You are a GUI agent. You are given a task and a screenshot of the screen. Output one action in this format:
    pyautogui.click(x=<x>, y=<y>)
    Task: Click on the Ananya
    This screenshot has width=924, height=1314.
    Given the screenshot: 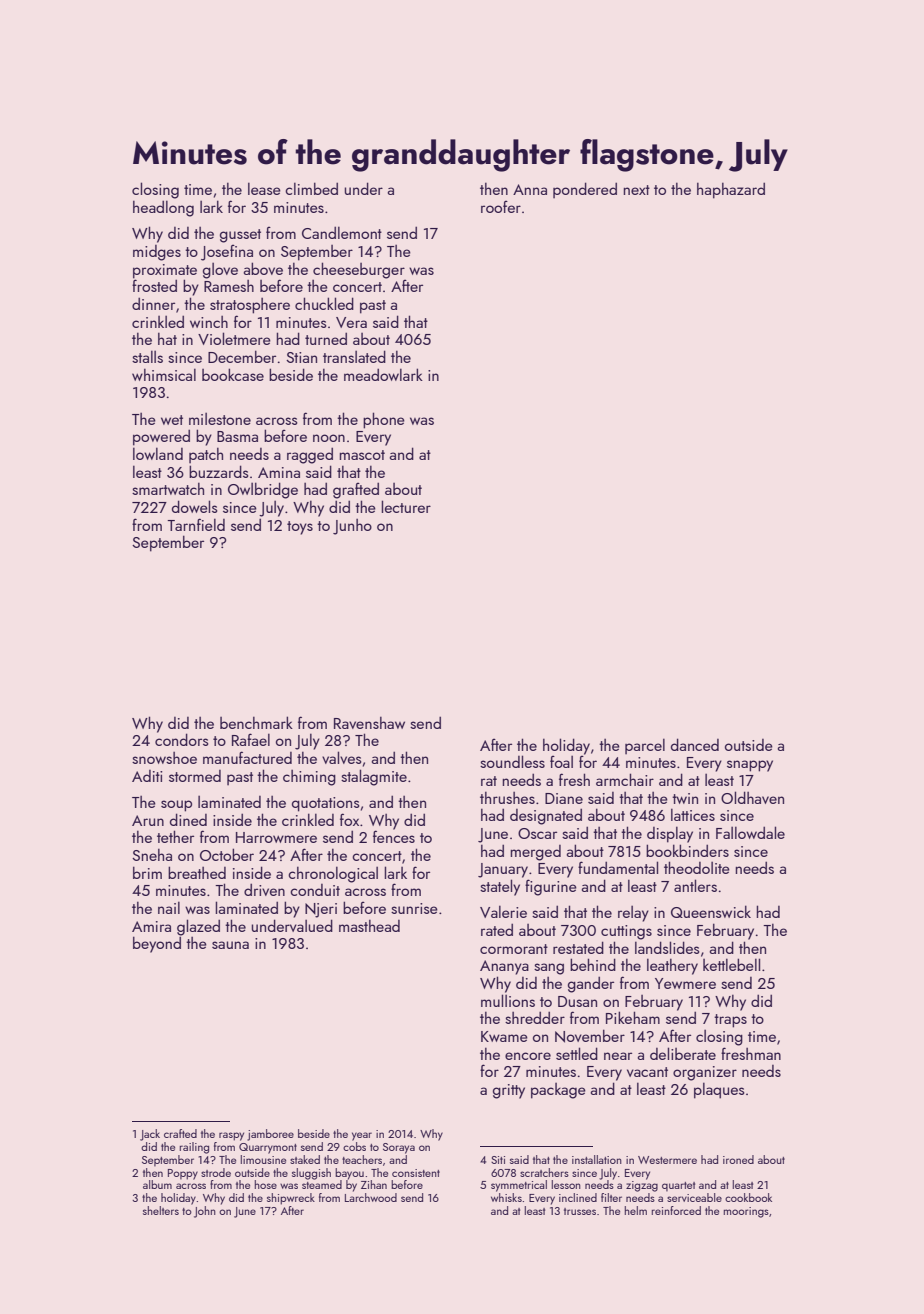 What is the action you would take?
    pyautogui.click(x=504, y=967)
